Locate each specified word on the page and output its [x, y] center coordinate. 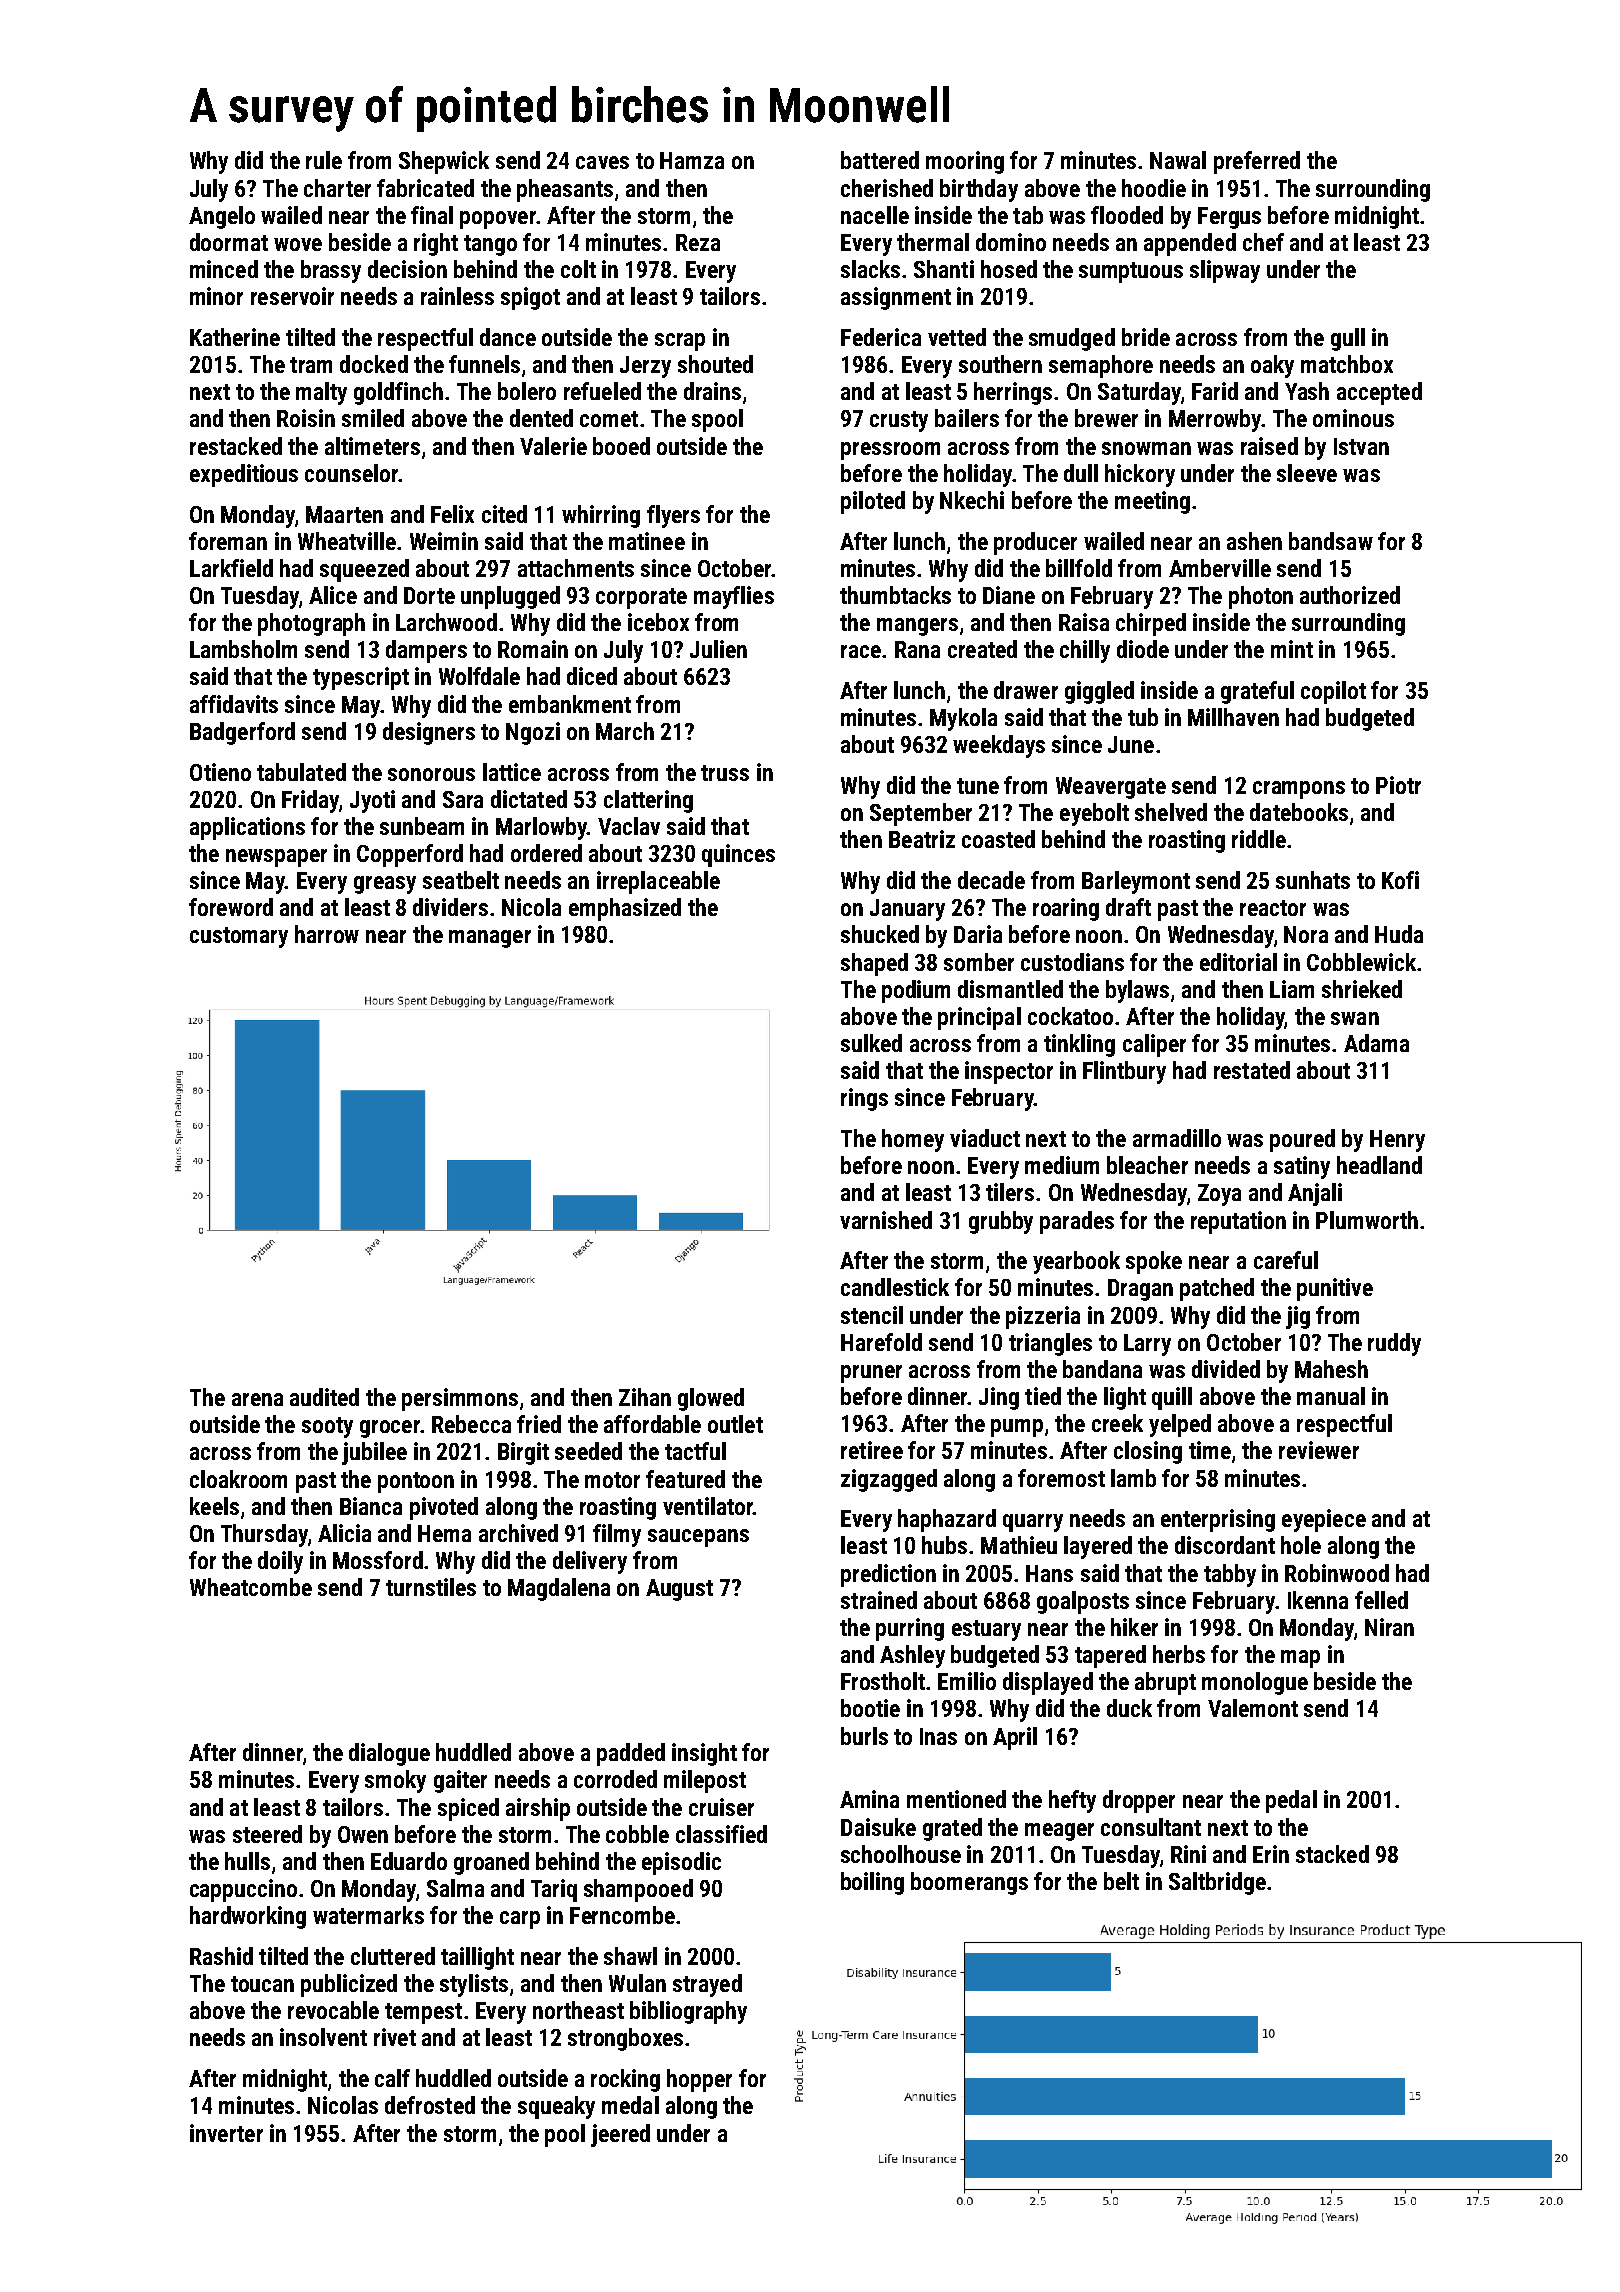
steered [267, 1834]
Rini [1188, 1854]
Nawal [1178, 160]
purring [910, 1629]
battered [880, 160]
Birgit [523, 1453]
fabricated [425, 188]
